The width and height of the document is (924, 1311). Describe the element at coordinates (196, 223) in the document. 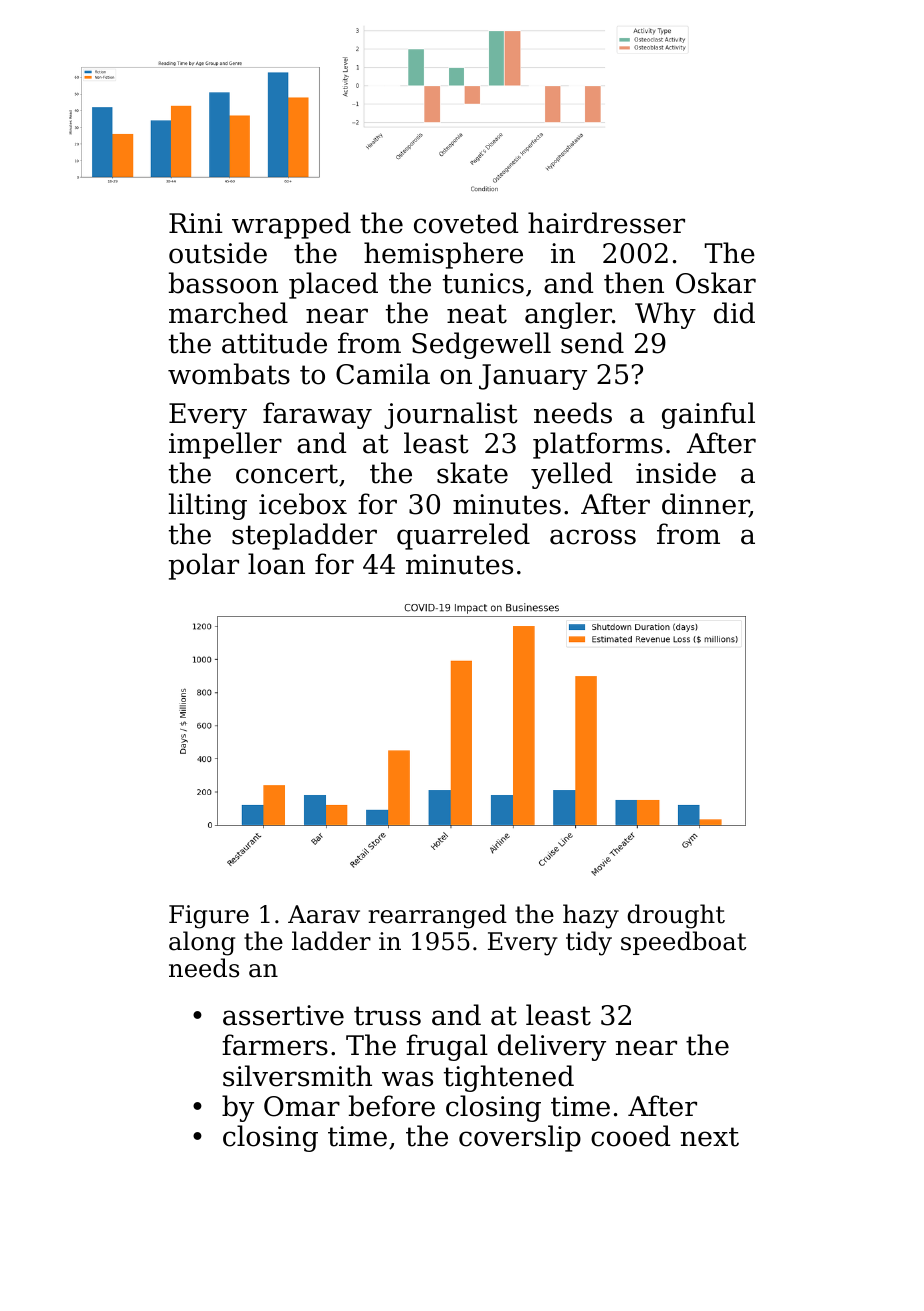

I see `Rini` at that location.
